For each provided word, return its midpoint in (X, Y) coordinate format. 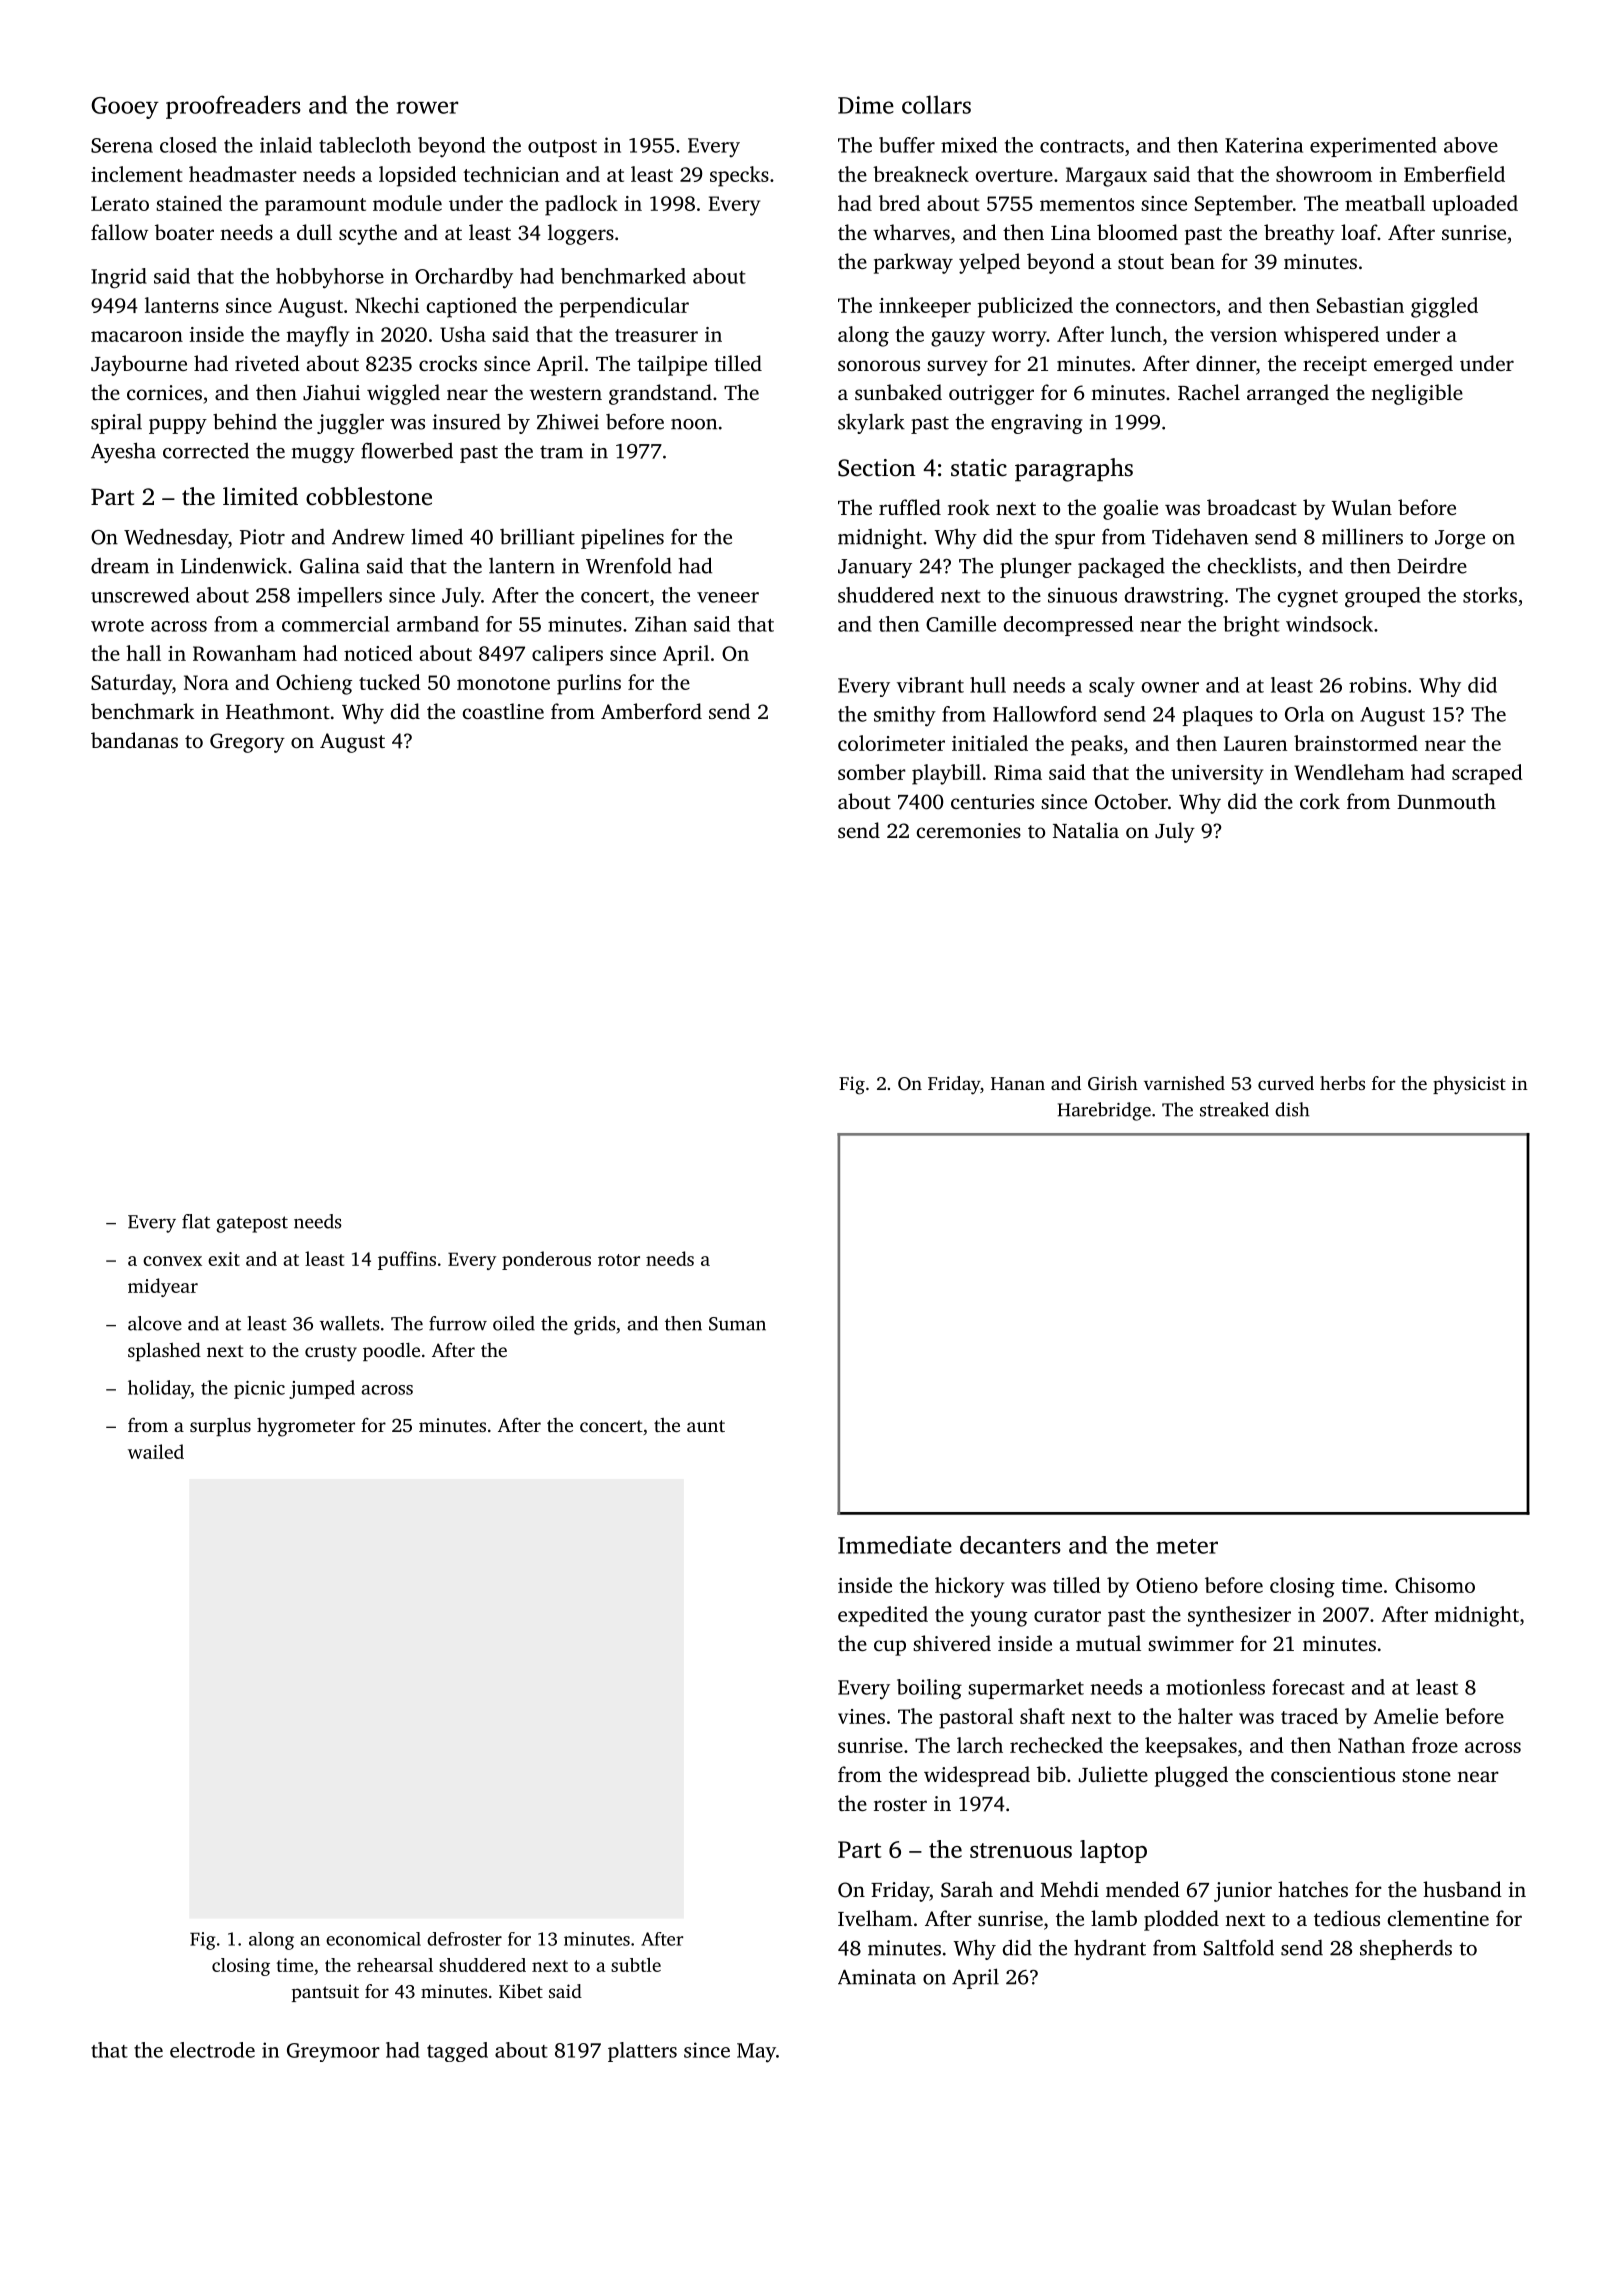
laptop (1113, 1851)
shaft (1042, 1716)
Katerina (1264, 145)
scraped (1487, 774)
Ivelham (875, 1918)
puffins (407, 1260)
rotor (619, 1260)
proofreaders (233, 107)
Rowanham (245, 653)
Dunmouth (1446, 801)
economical (373, 1939)
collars (936, 104)
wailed (156, 1451)
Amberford (651, 711)
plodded (1181, 1920)
